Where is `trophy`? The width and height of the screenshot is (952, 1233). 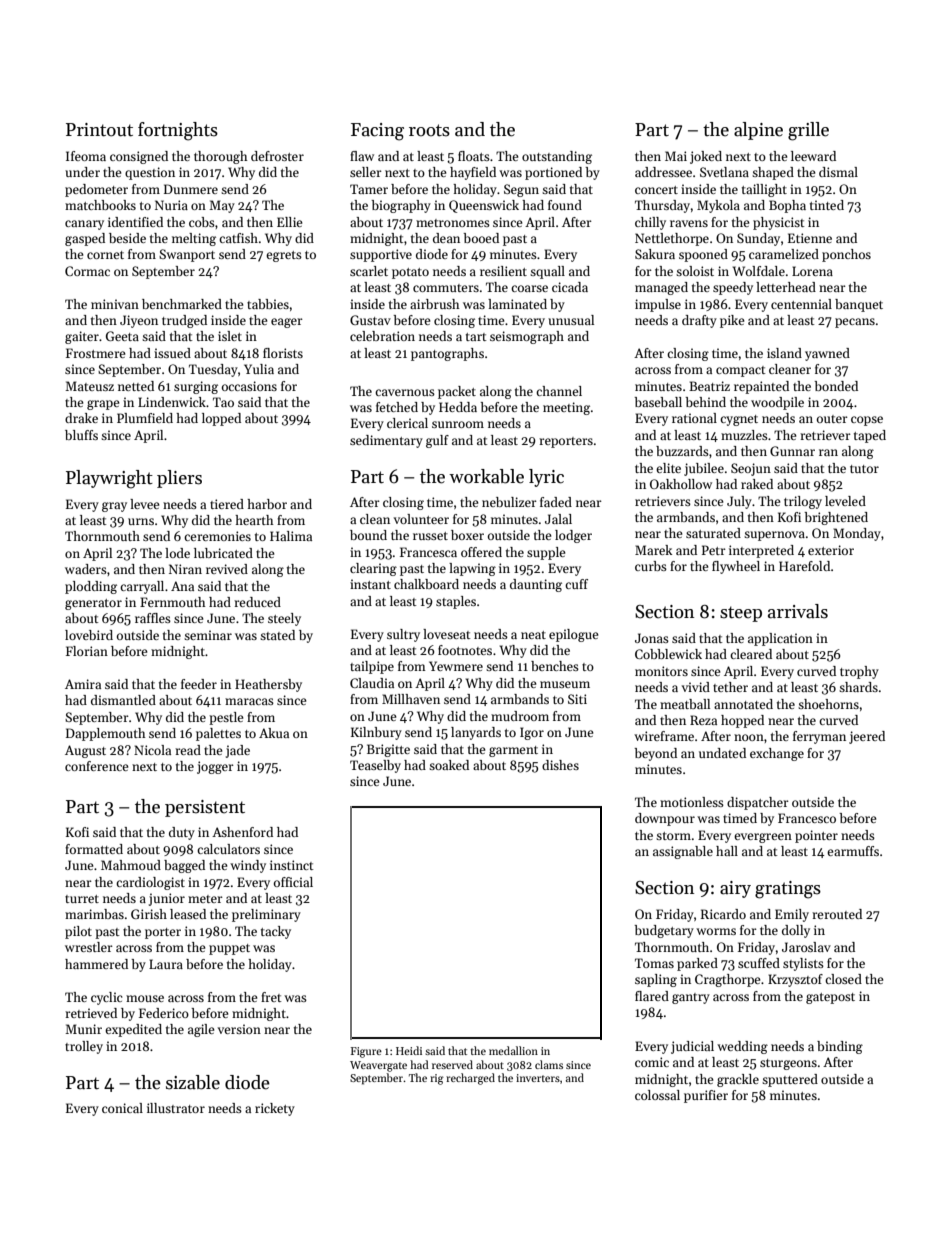 trophy is located at coordinates (859, 672).
